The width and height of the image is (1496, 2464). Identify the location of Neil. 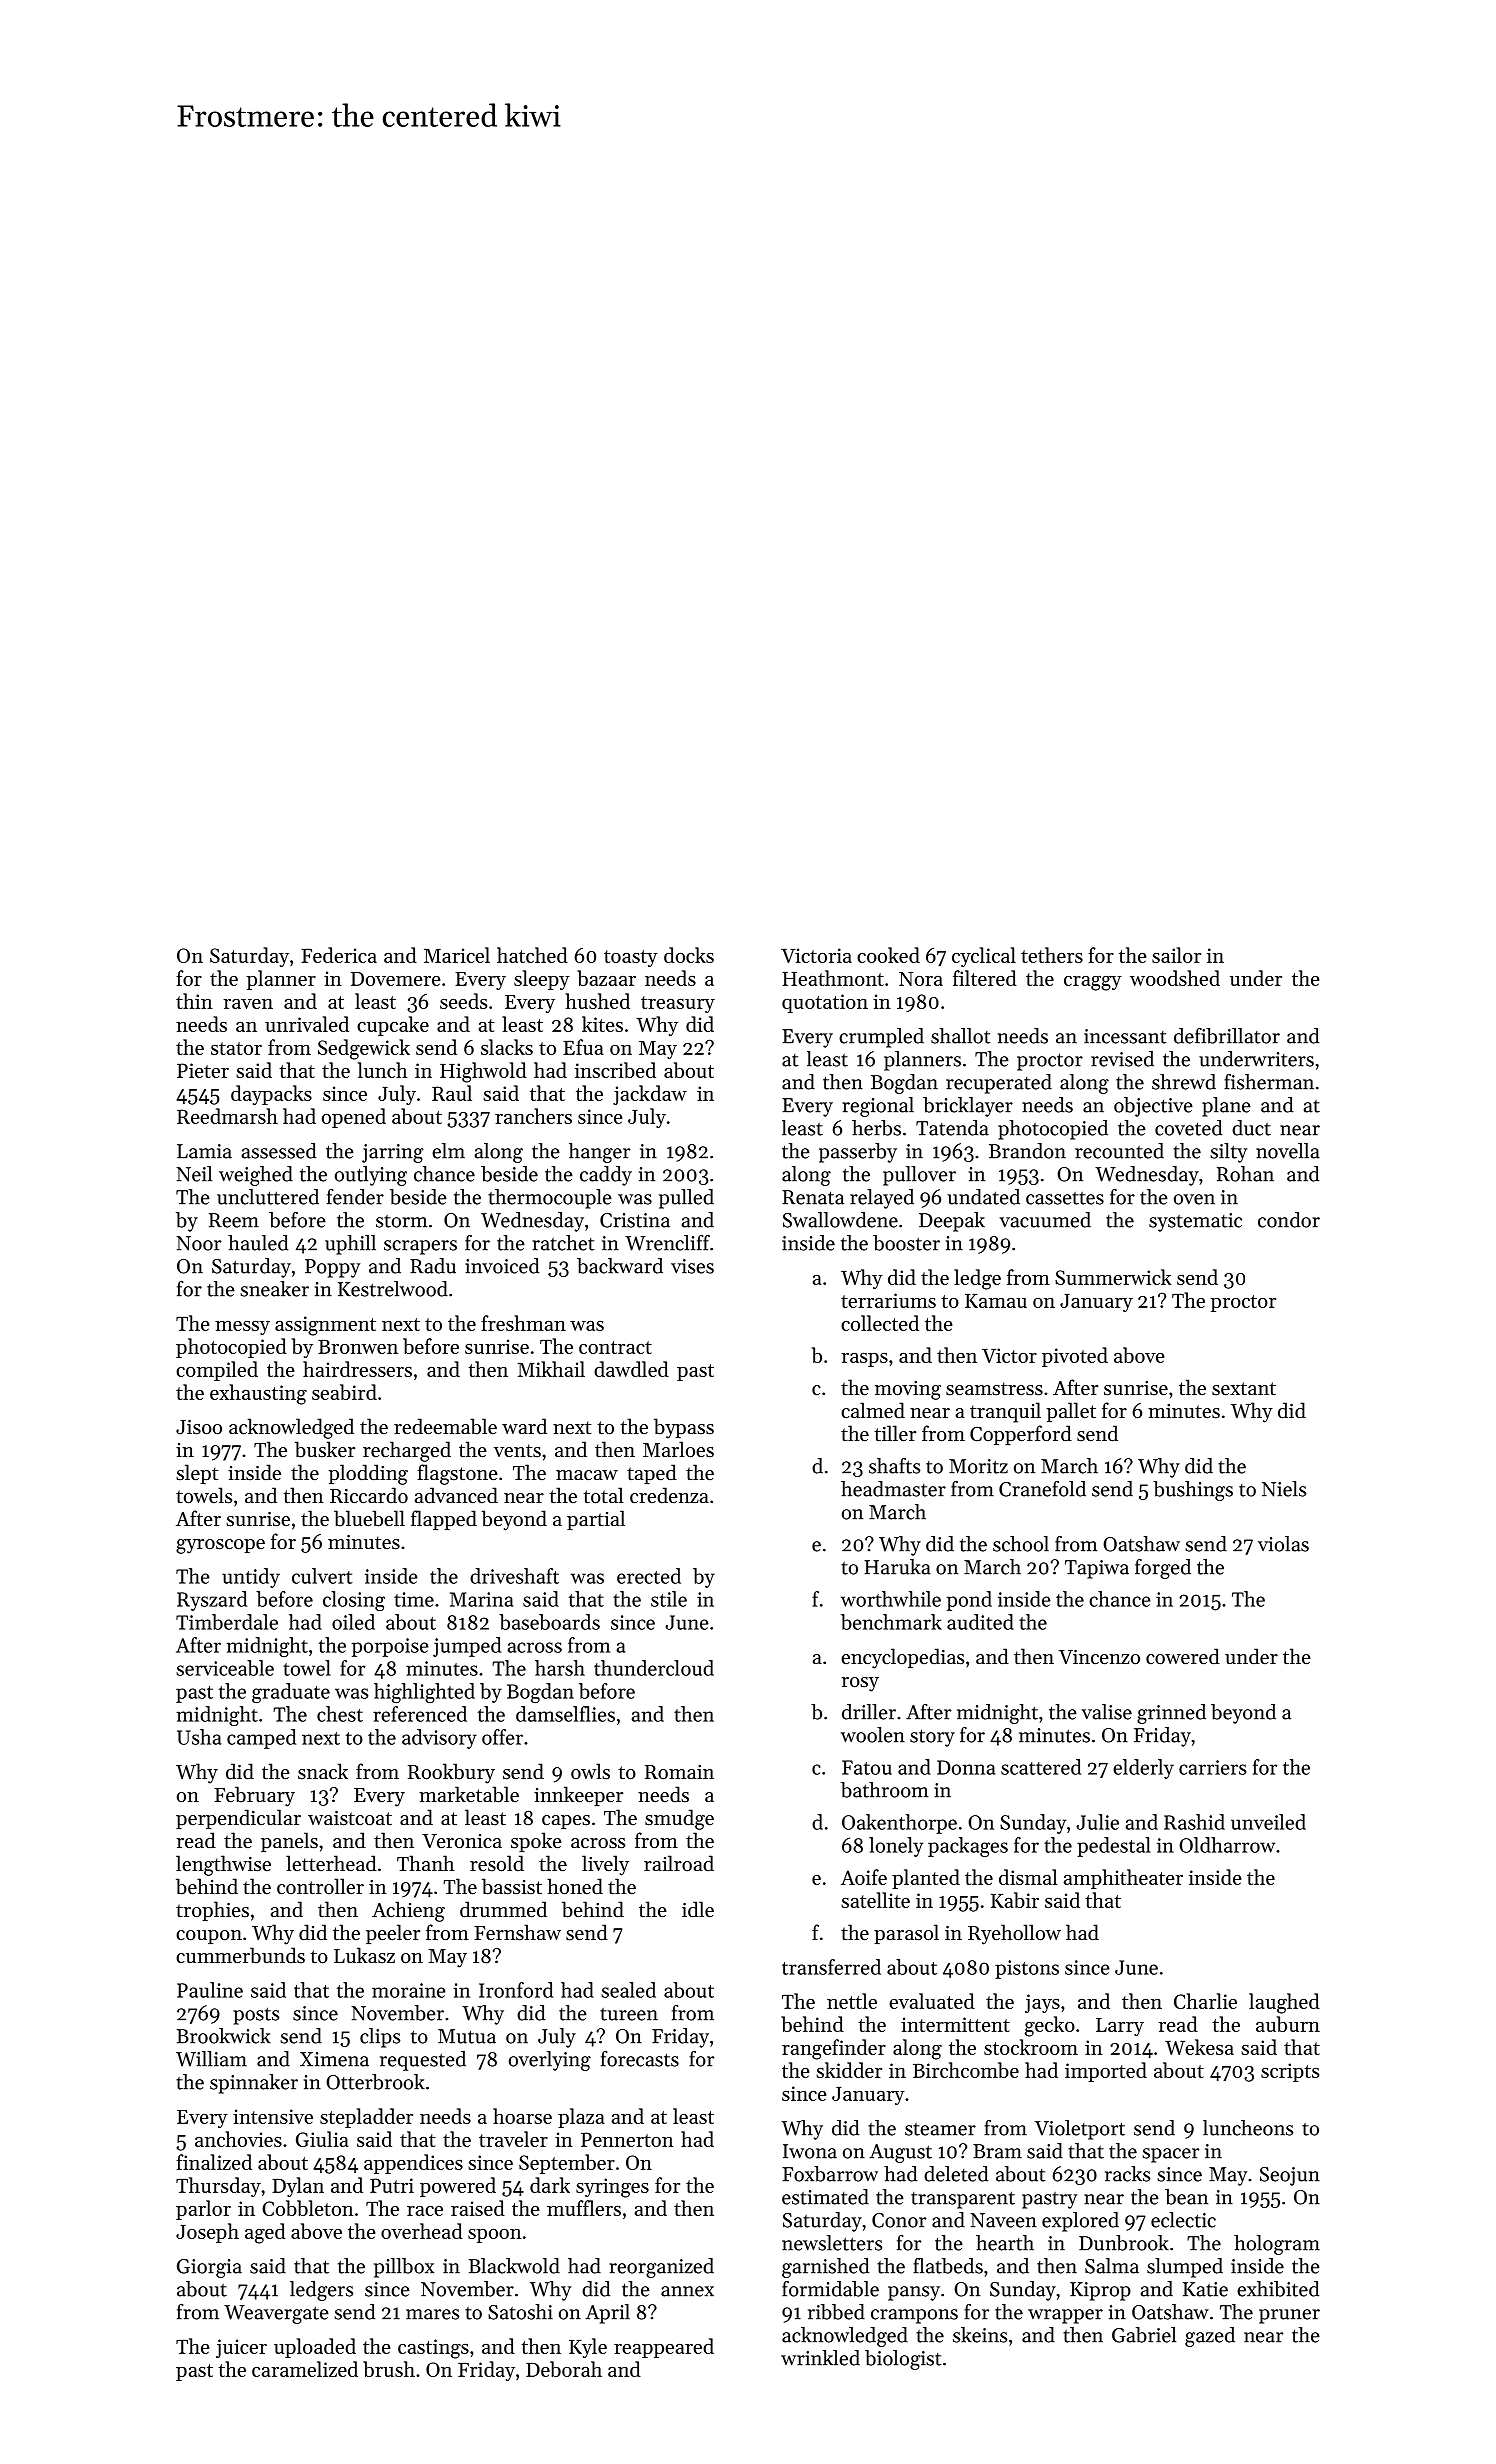
(194, 1174).
